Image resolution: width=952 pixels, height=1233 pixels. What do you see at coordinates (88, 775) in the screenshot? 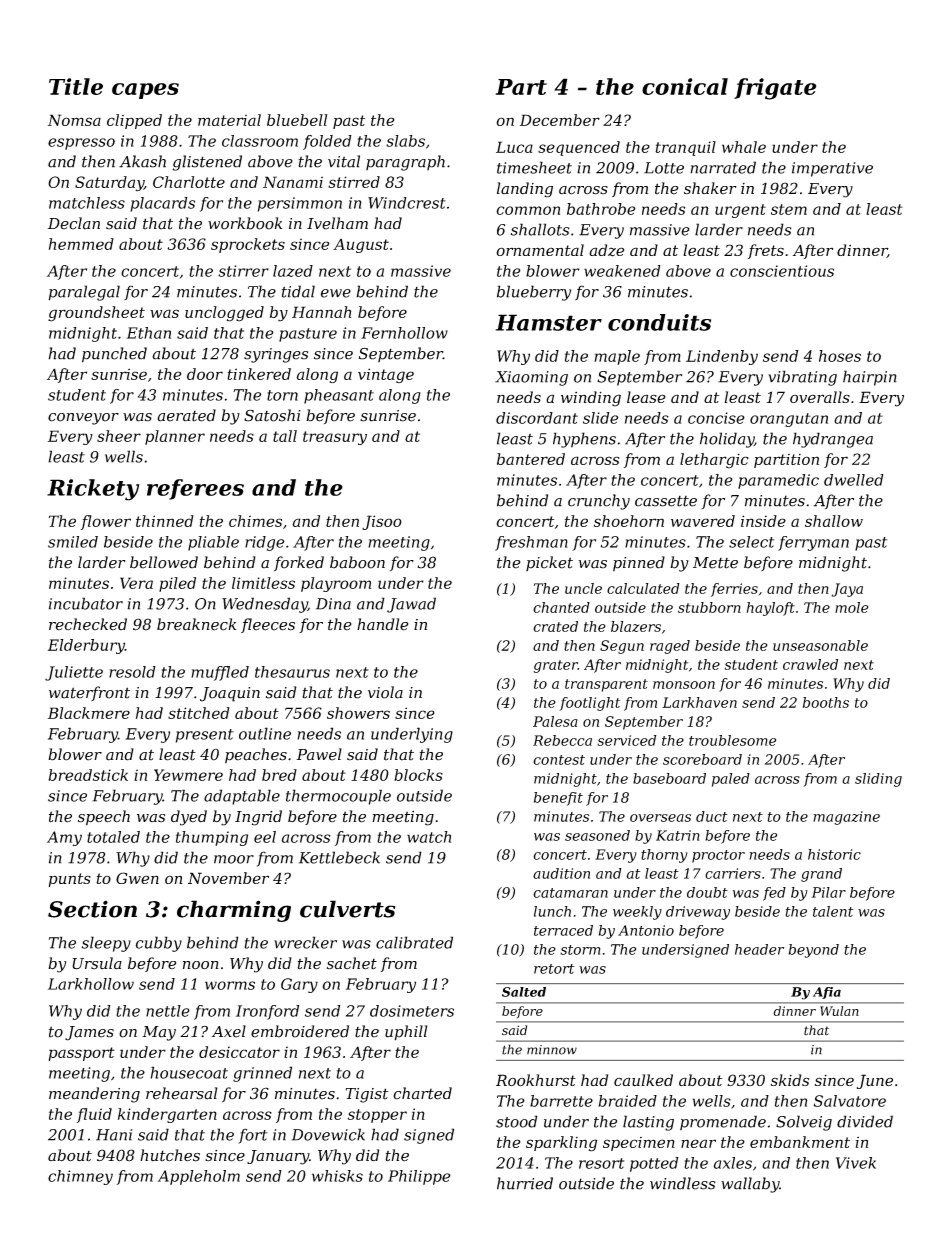
I see `breadstick` at bounding box center [88, 775].
